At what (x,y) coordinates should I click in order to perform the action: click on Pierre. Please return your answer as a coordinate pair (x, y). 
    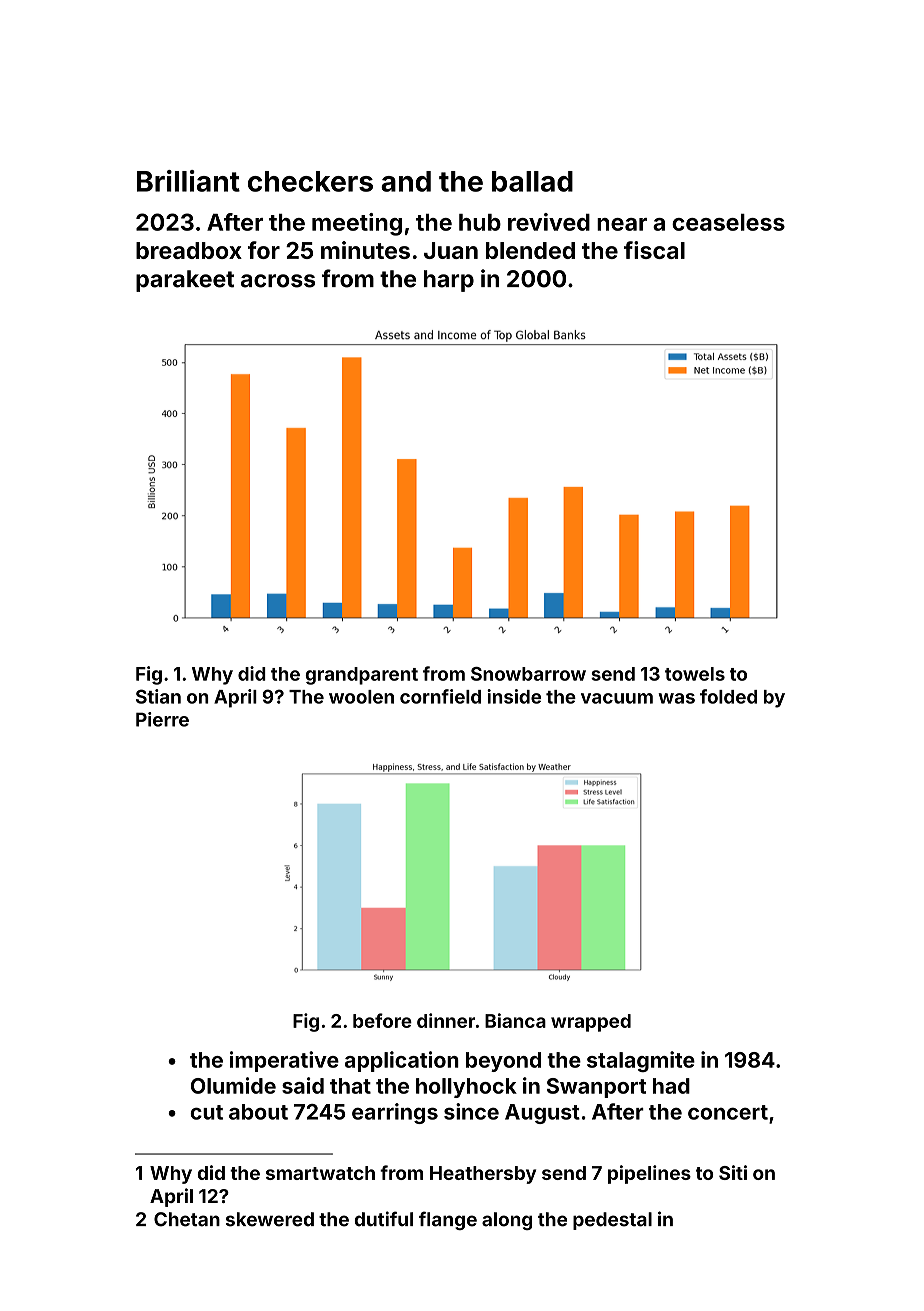
    Looking at the image, I should click on (162, 719).
